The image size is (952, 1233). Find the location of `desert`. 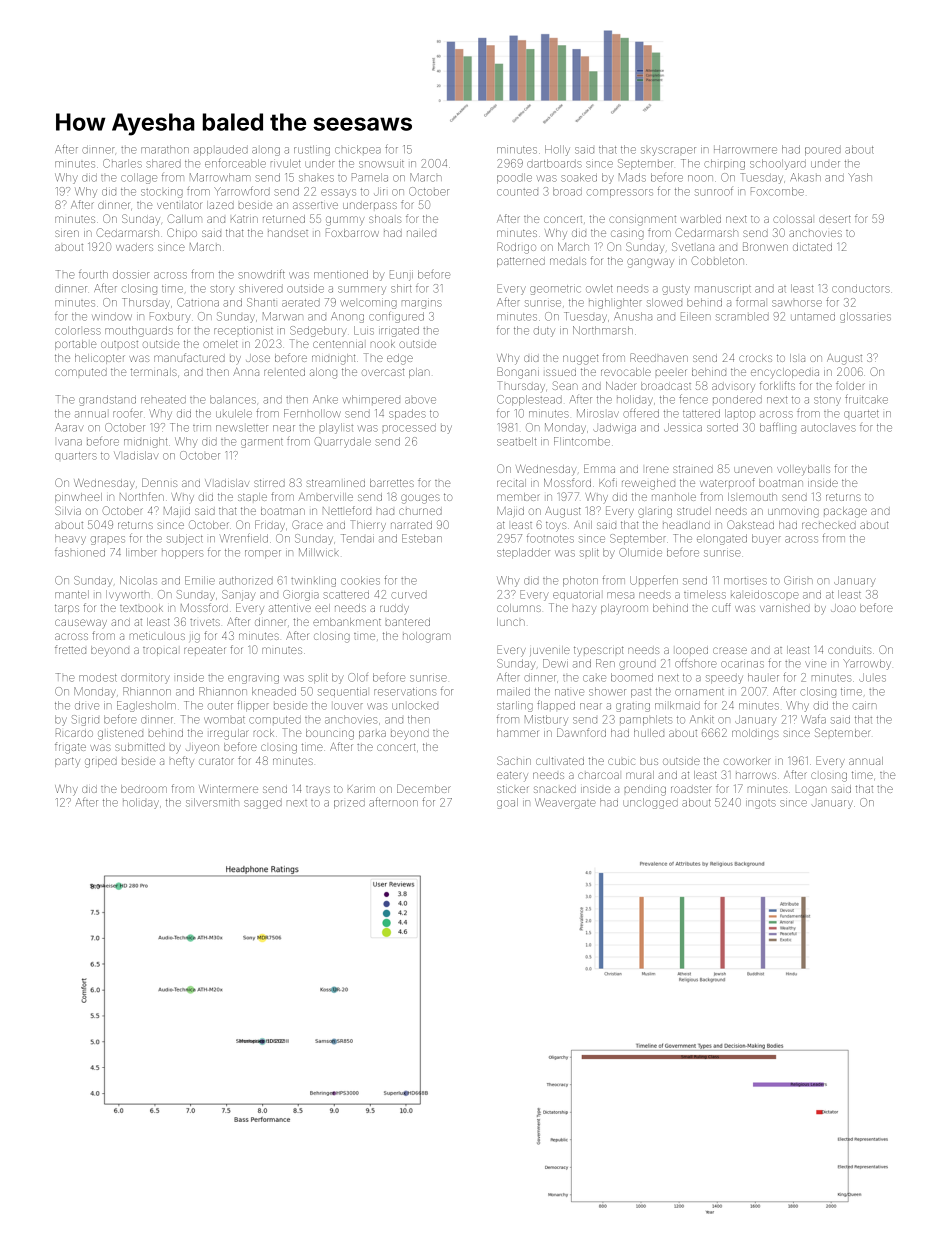

desert is located at coordinates (835, 219).
